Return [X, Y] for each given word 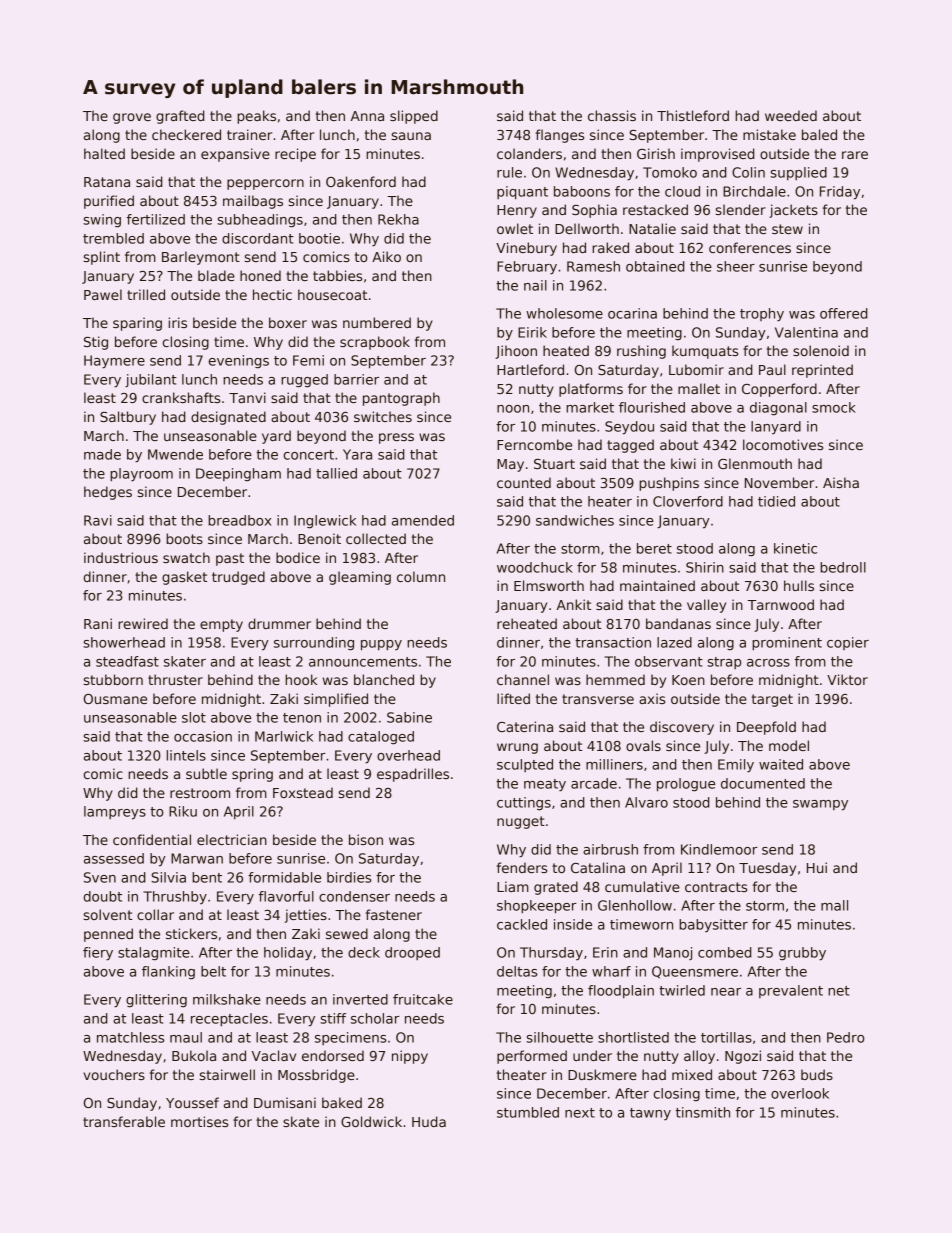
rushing [641, 352]
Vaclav [274, 1055]
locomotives [783, 444]
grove [132, 118]
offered [844, 313]
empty [221, 625]
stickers [191, 933]
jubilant [151, 380]
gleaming [360, 578]
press [396, 438]
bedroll [843, 567]
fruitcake [423, 999]
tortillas [726, 1037]
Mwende [175, 454]
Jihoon [516, 352]
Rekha [398, 219]
